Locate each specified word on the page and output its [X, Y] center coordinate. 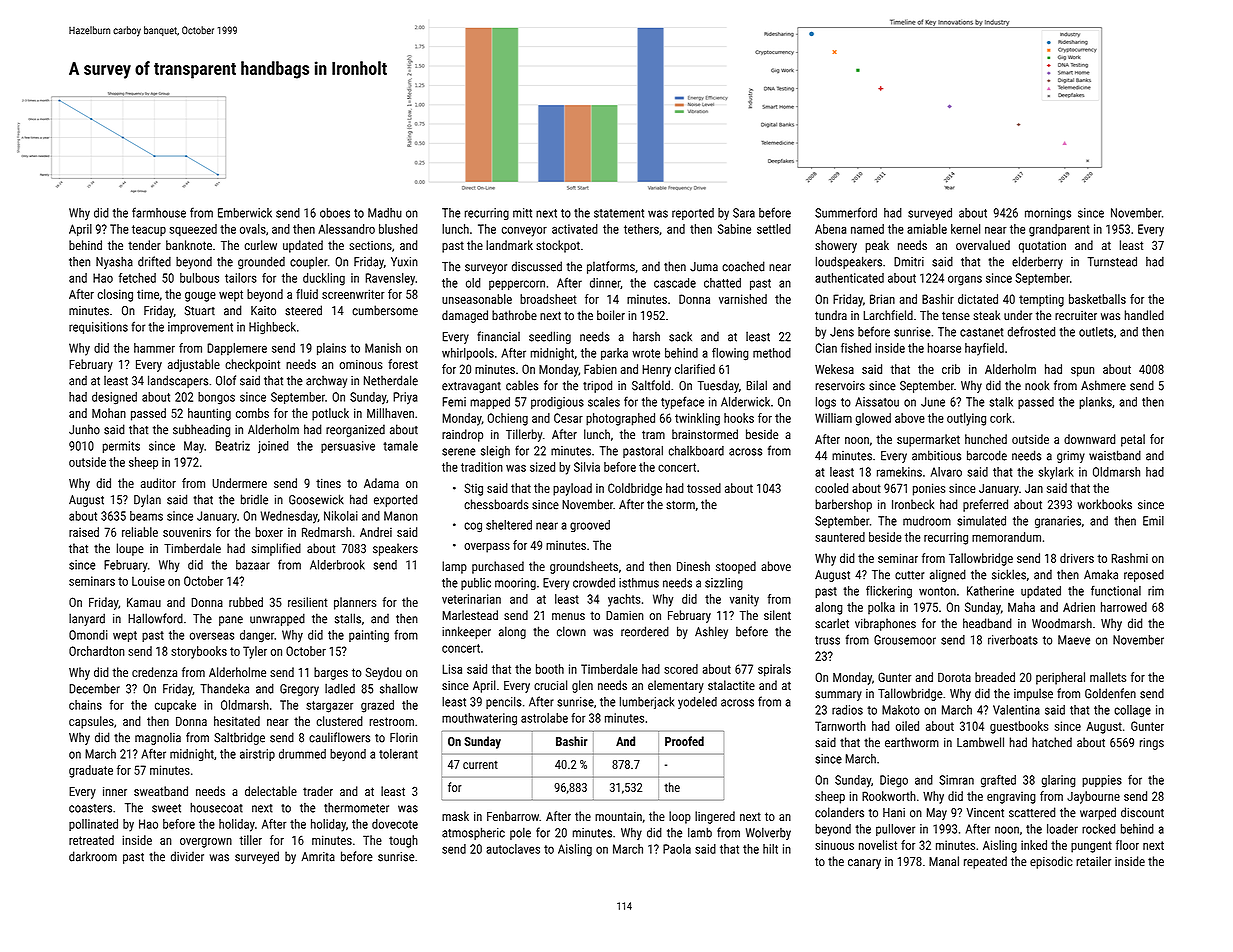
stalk [1001, 402]
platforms [611, 267]
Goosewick [316, 499]
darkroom [93, 856]
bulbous [199, 278]
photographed [620, 419]
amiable [927, 229]
